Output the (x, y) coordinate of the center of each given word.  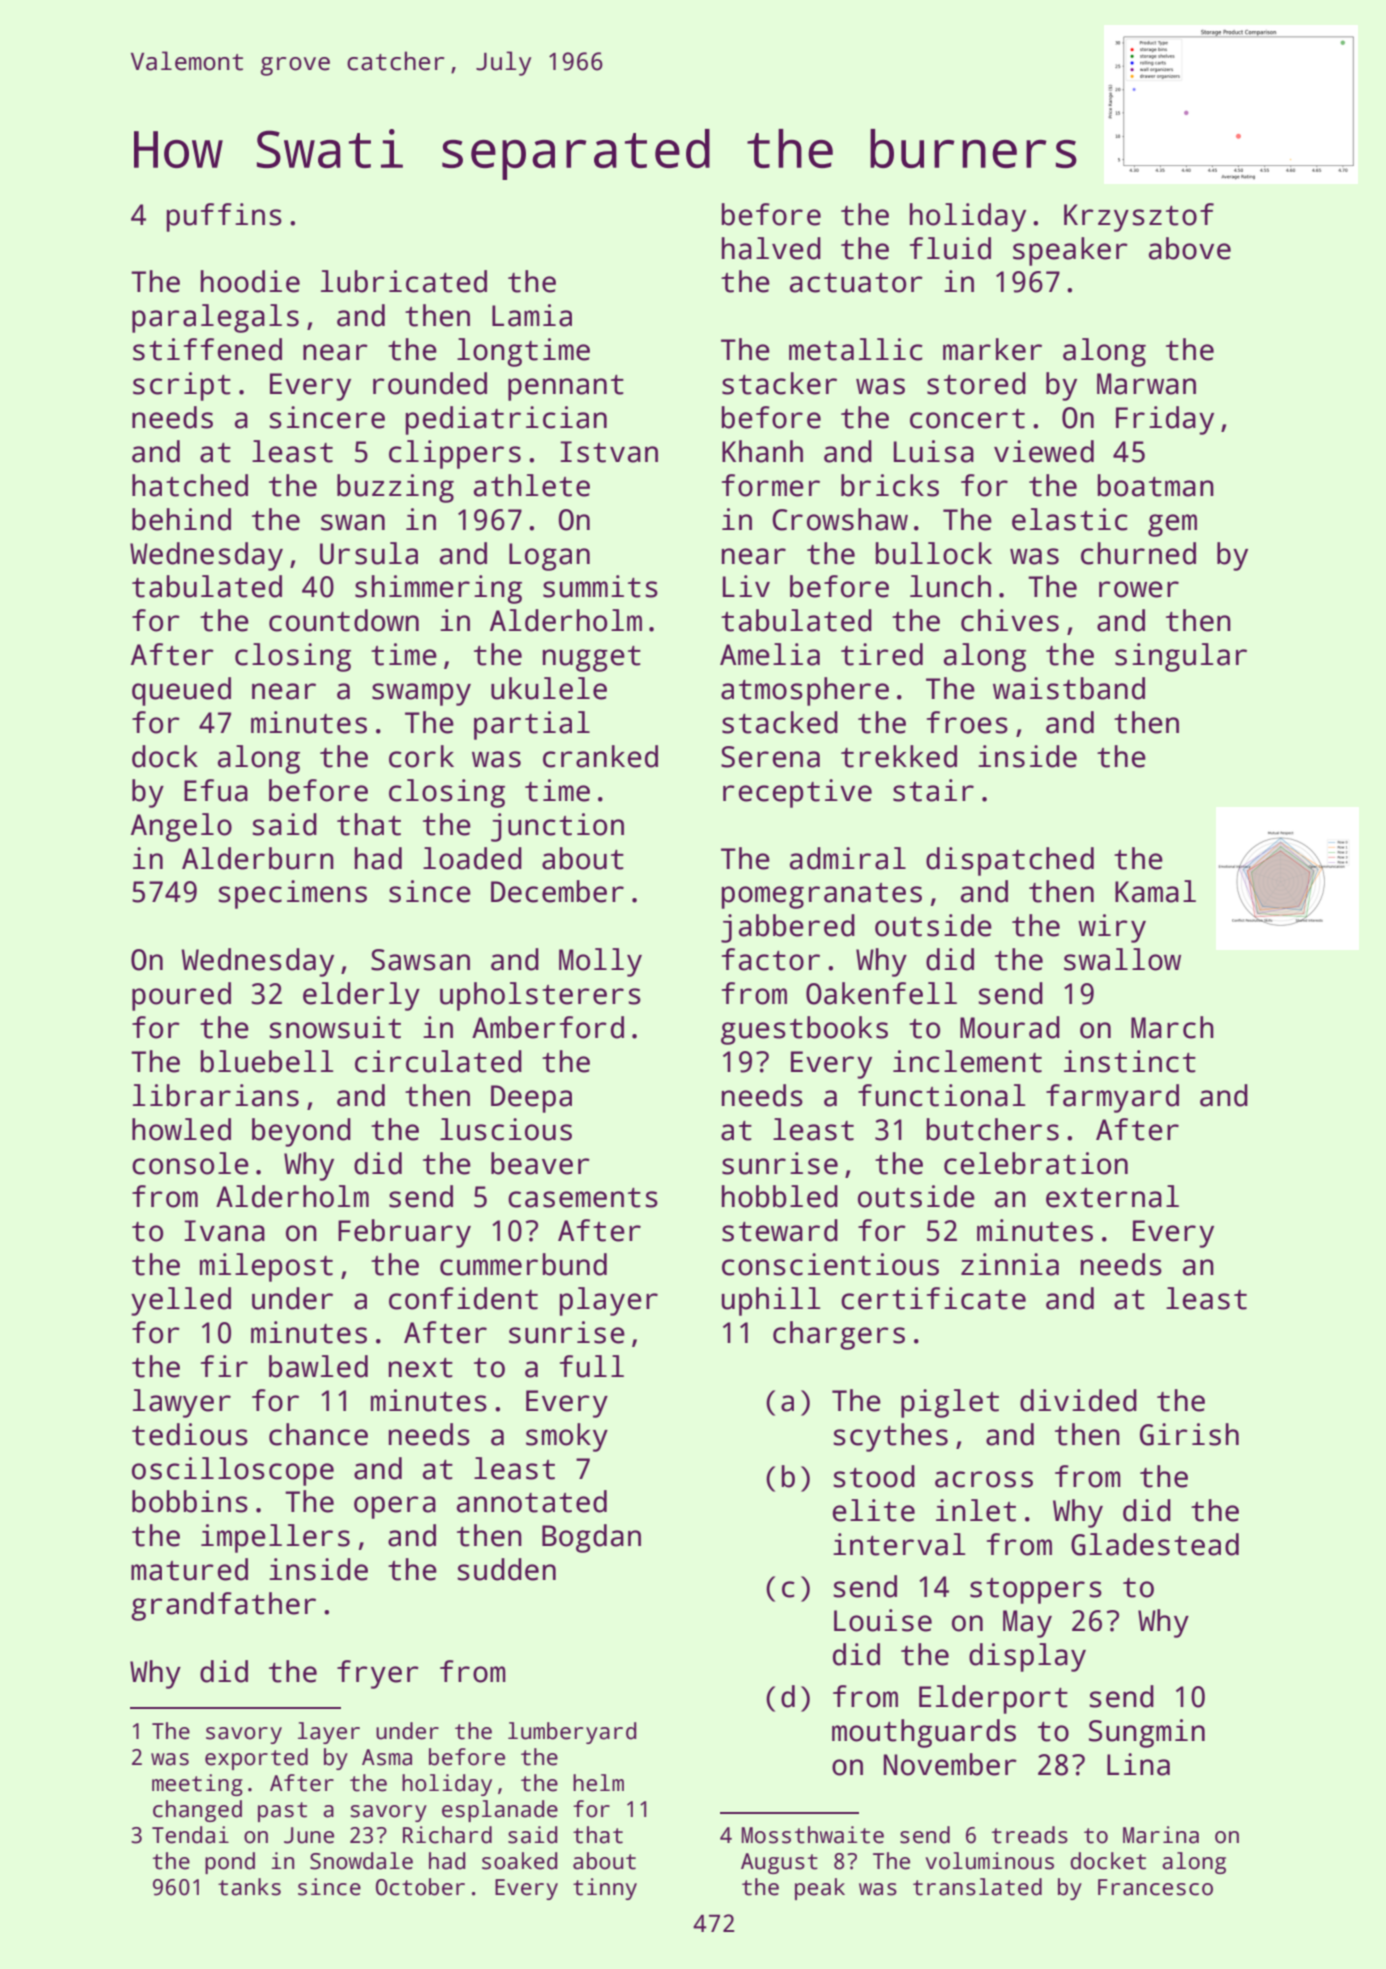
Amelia (770, 654)
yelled (181, 1301)
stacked (780, 722)
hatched (190, 485)
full (592, 1366)
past (282, 1812)
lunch (950, 586)
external (1112, 1196)
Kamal (1155, 891)
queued (181, 691)
